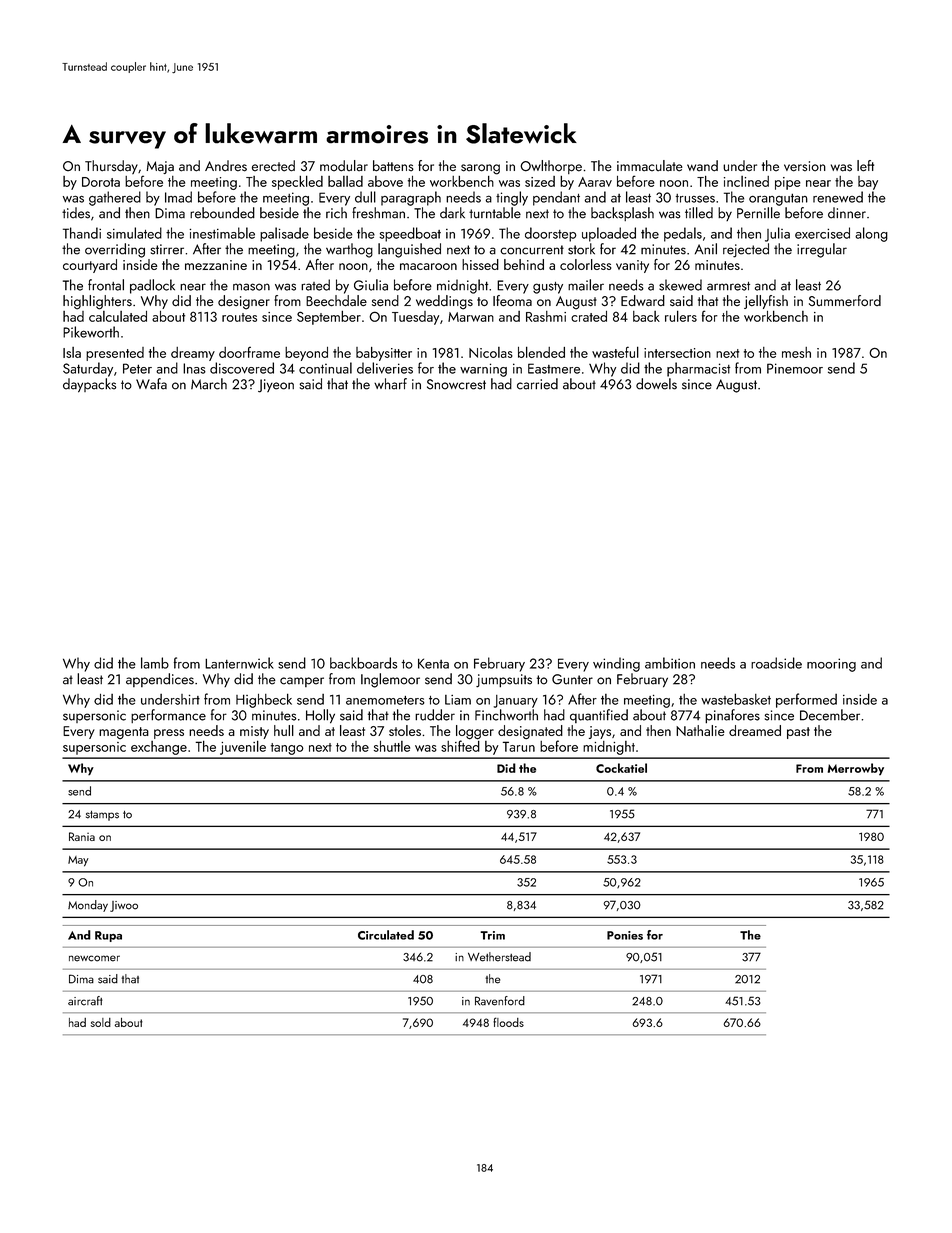 This screenshot has height=1233, width=952. I want to click on Ponies, so click(625, 935).
